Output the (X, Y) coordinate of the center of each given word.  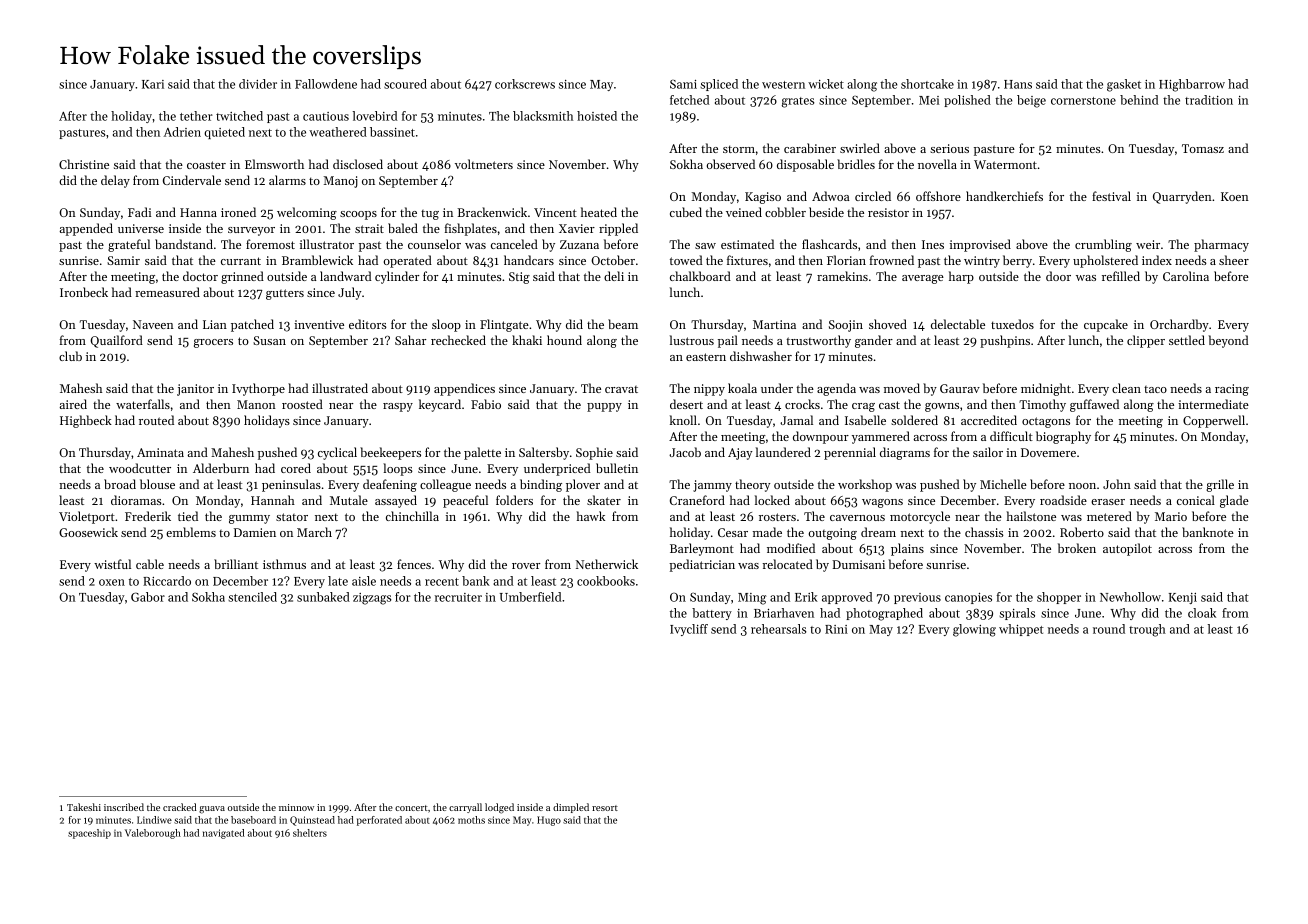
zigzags (372, 599)
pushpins (1005, 341)
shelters (310, 833)
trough (1147, 630)
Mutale (349, 500)
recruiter (458, 597)
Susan (269, 340)
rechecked (458, 340)
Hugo (549, 821)
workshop (865, 485)
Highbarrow (1192, 85)
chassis (984, 532)
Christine (84, 164)
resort (605, 808)
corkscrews (525, 84)
